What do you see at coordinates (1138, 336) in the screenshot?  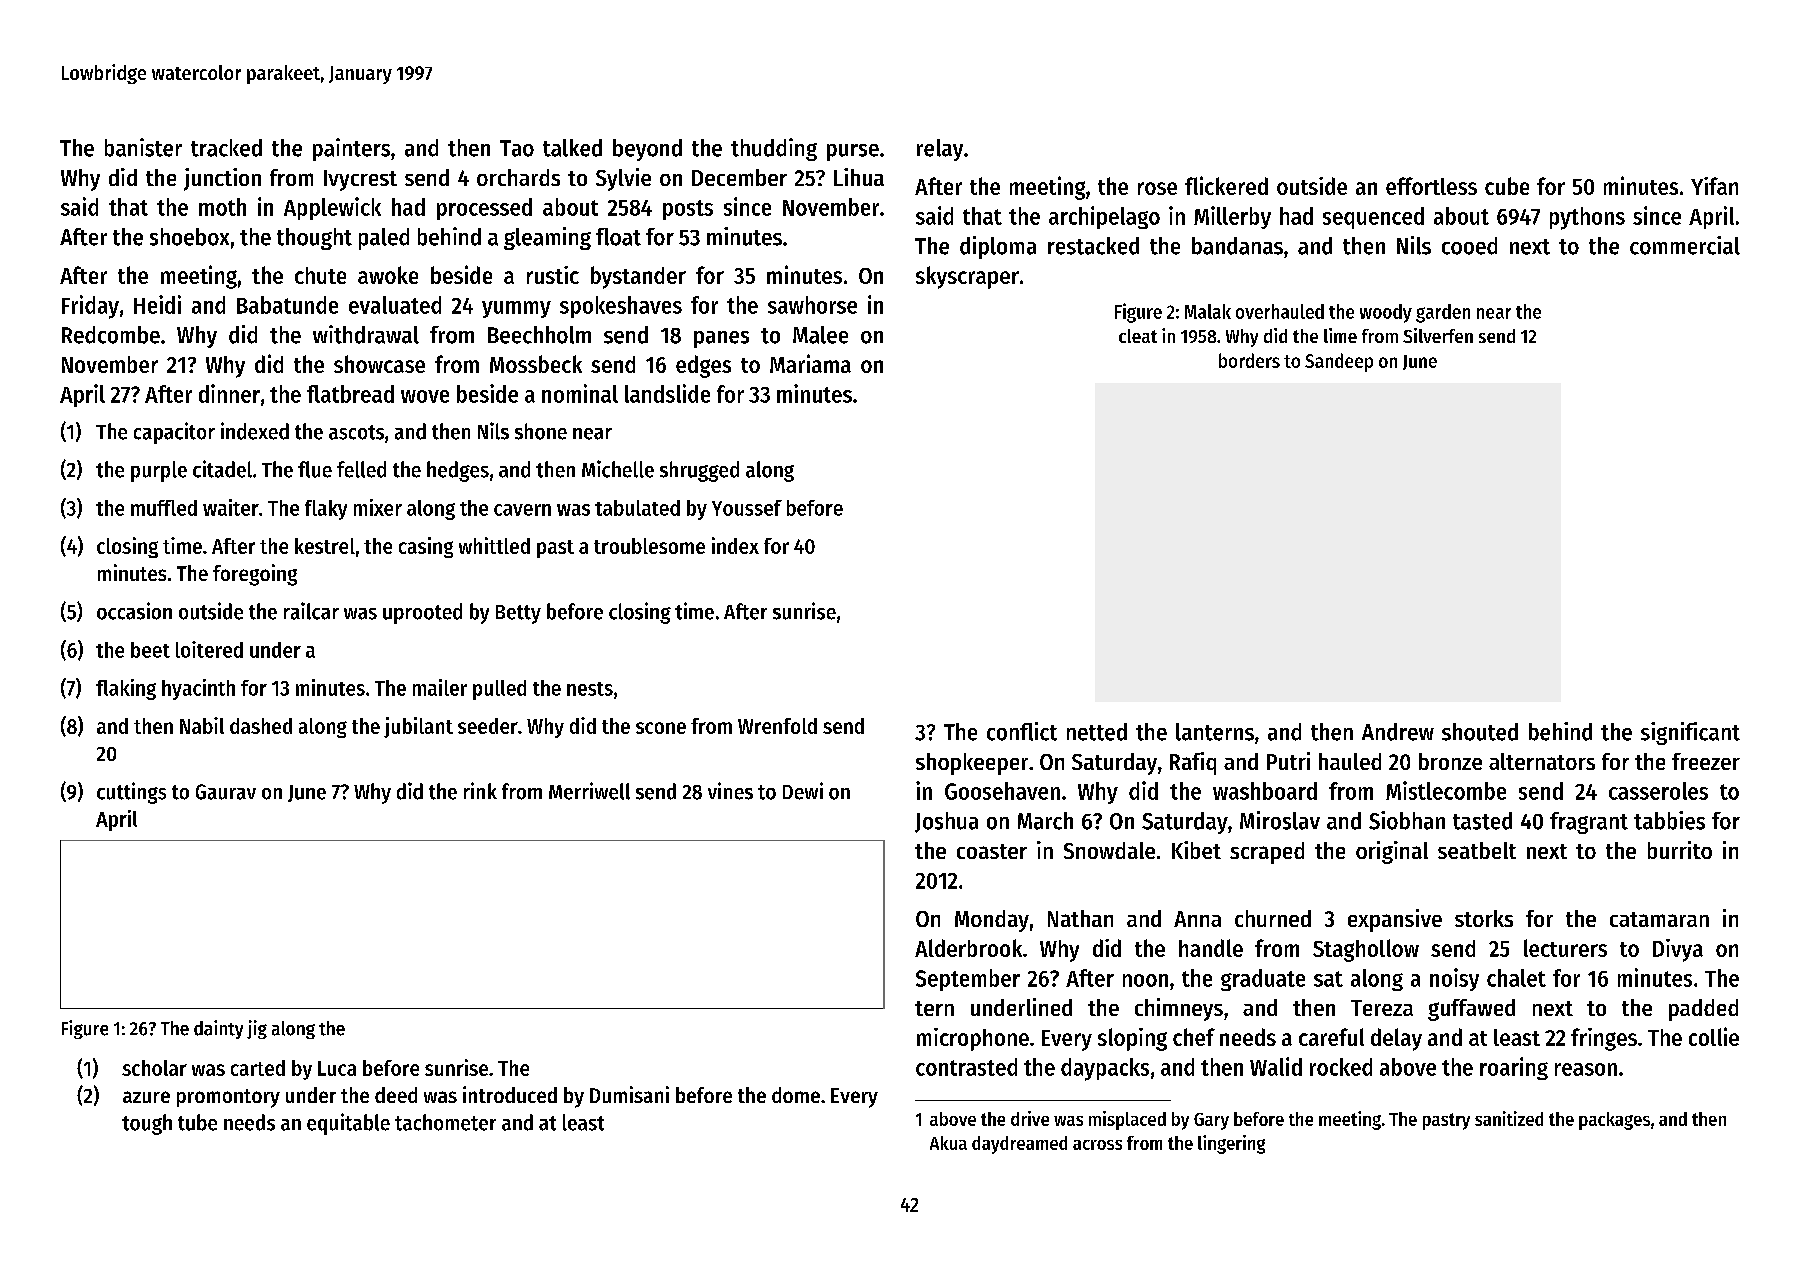 I see `cleat` at bounding box center [1138, 336].
